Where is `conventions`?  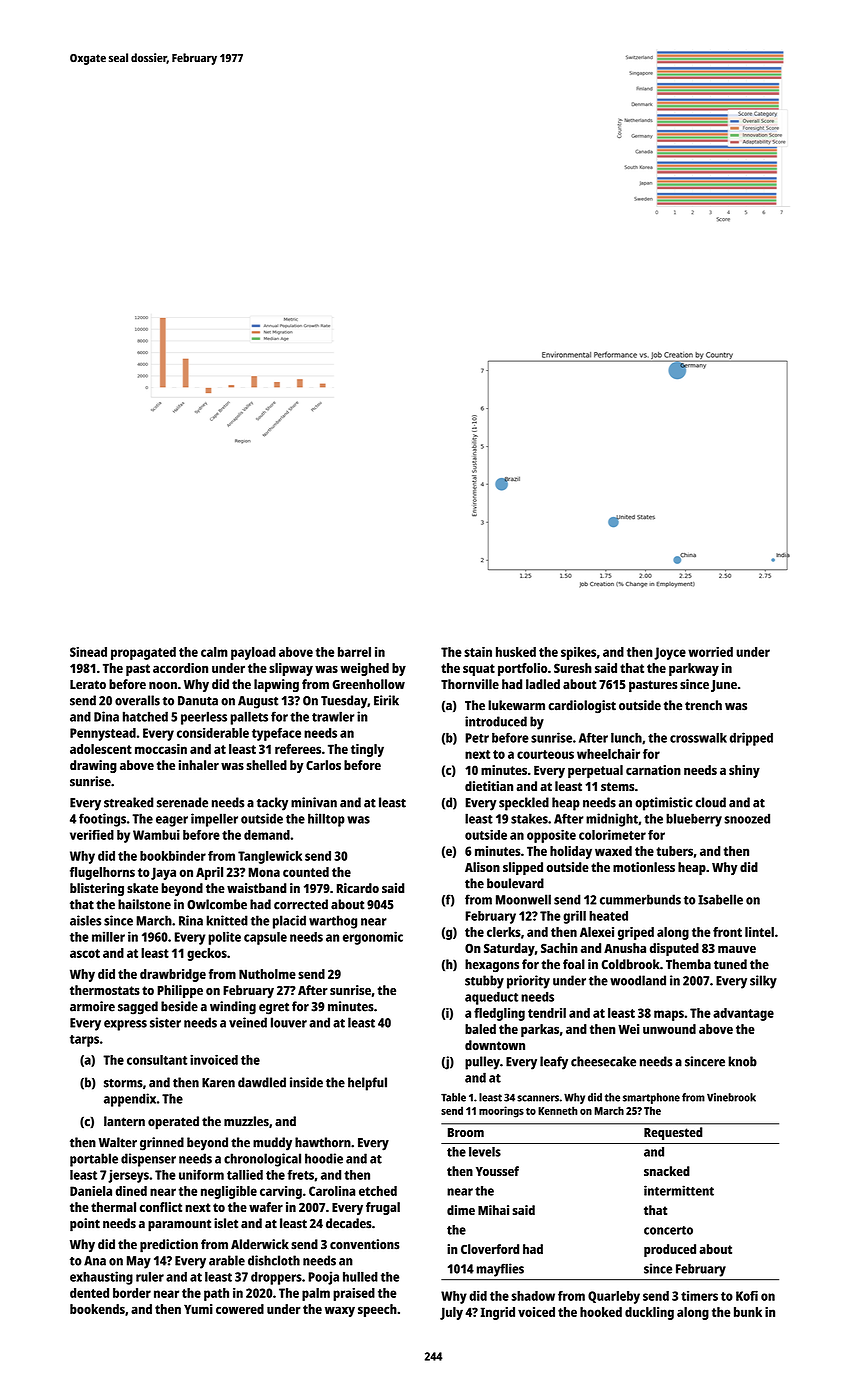 conventions is located at coordinates (364, 1244).
